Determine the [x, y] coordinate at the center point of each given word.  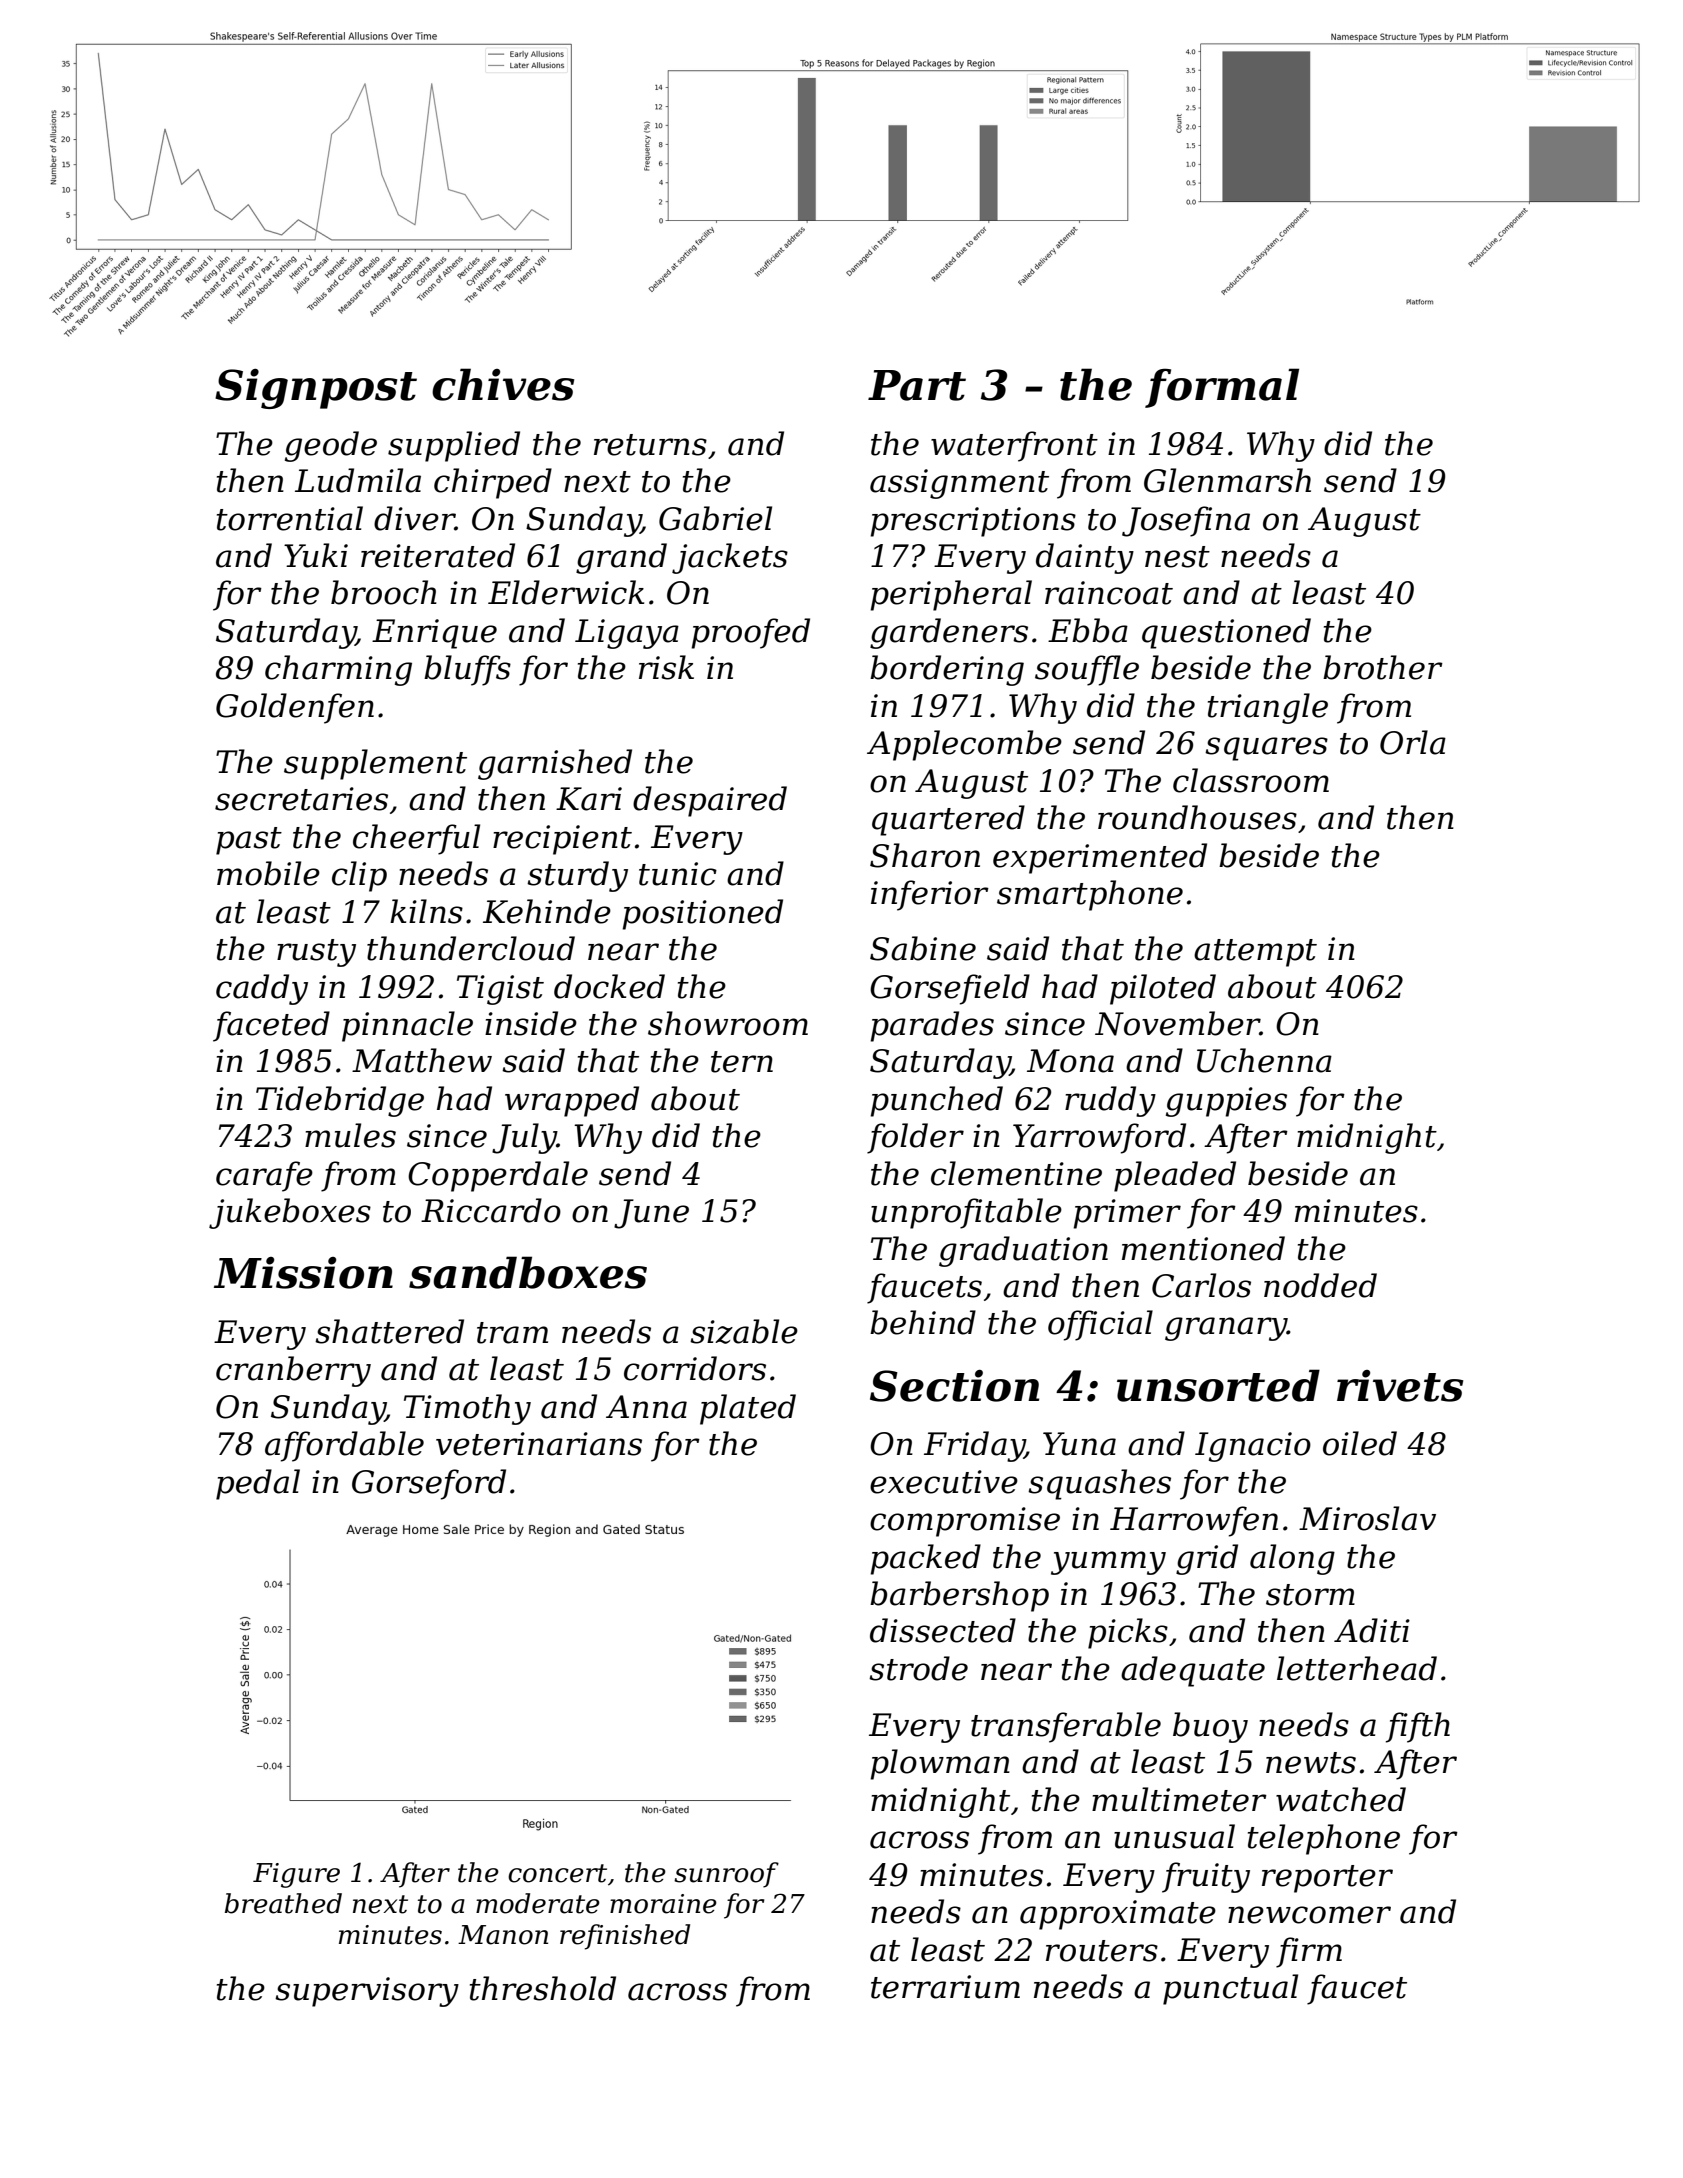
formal [1222, 388]
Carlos [1201, 1285]
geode [331, 446]
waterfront [1014, 446]
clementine [1016, 1173]
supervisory [367, 1992]
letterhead [1357, 1668]
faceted [271, 1026]
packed [926, 1559]
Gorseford [429, 1484]
